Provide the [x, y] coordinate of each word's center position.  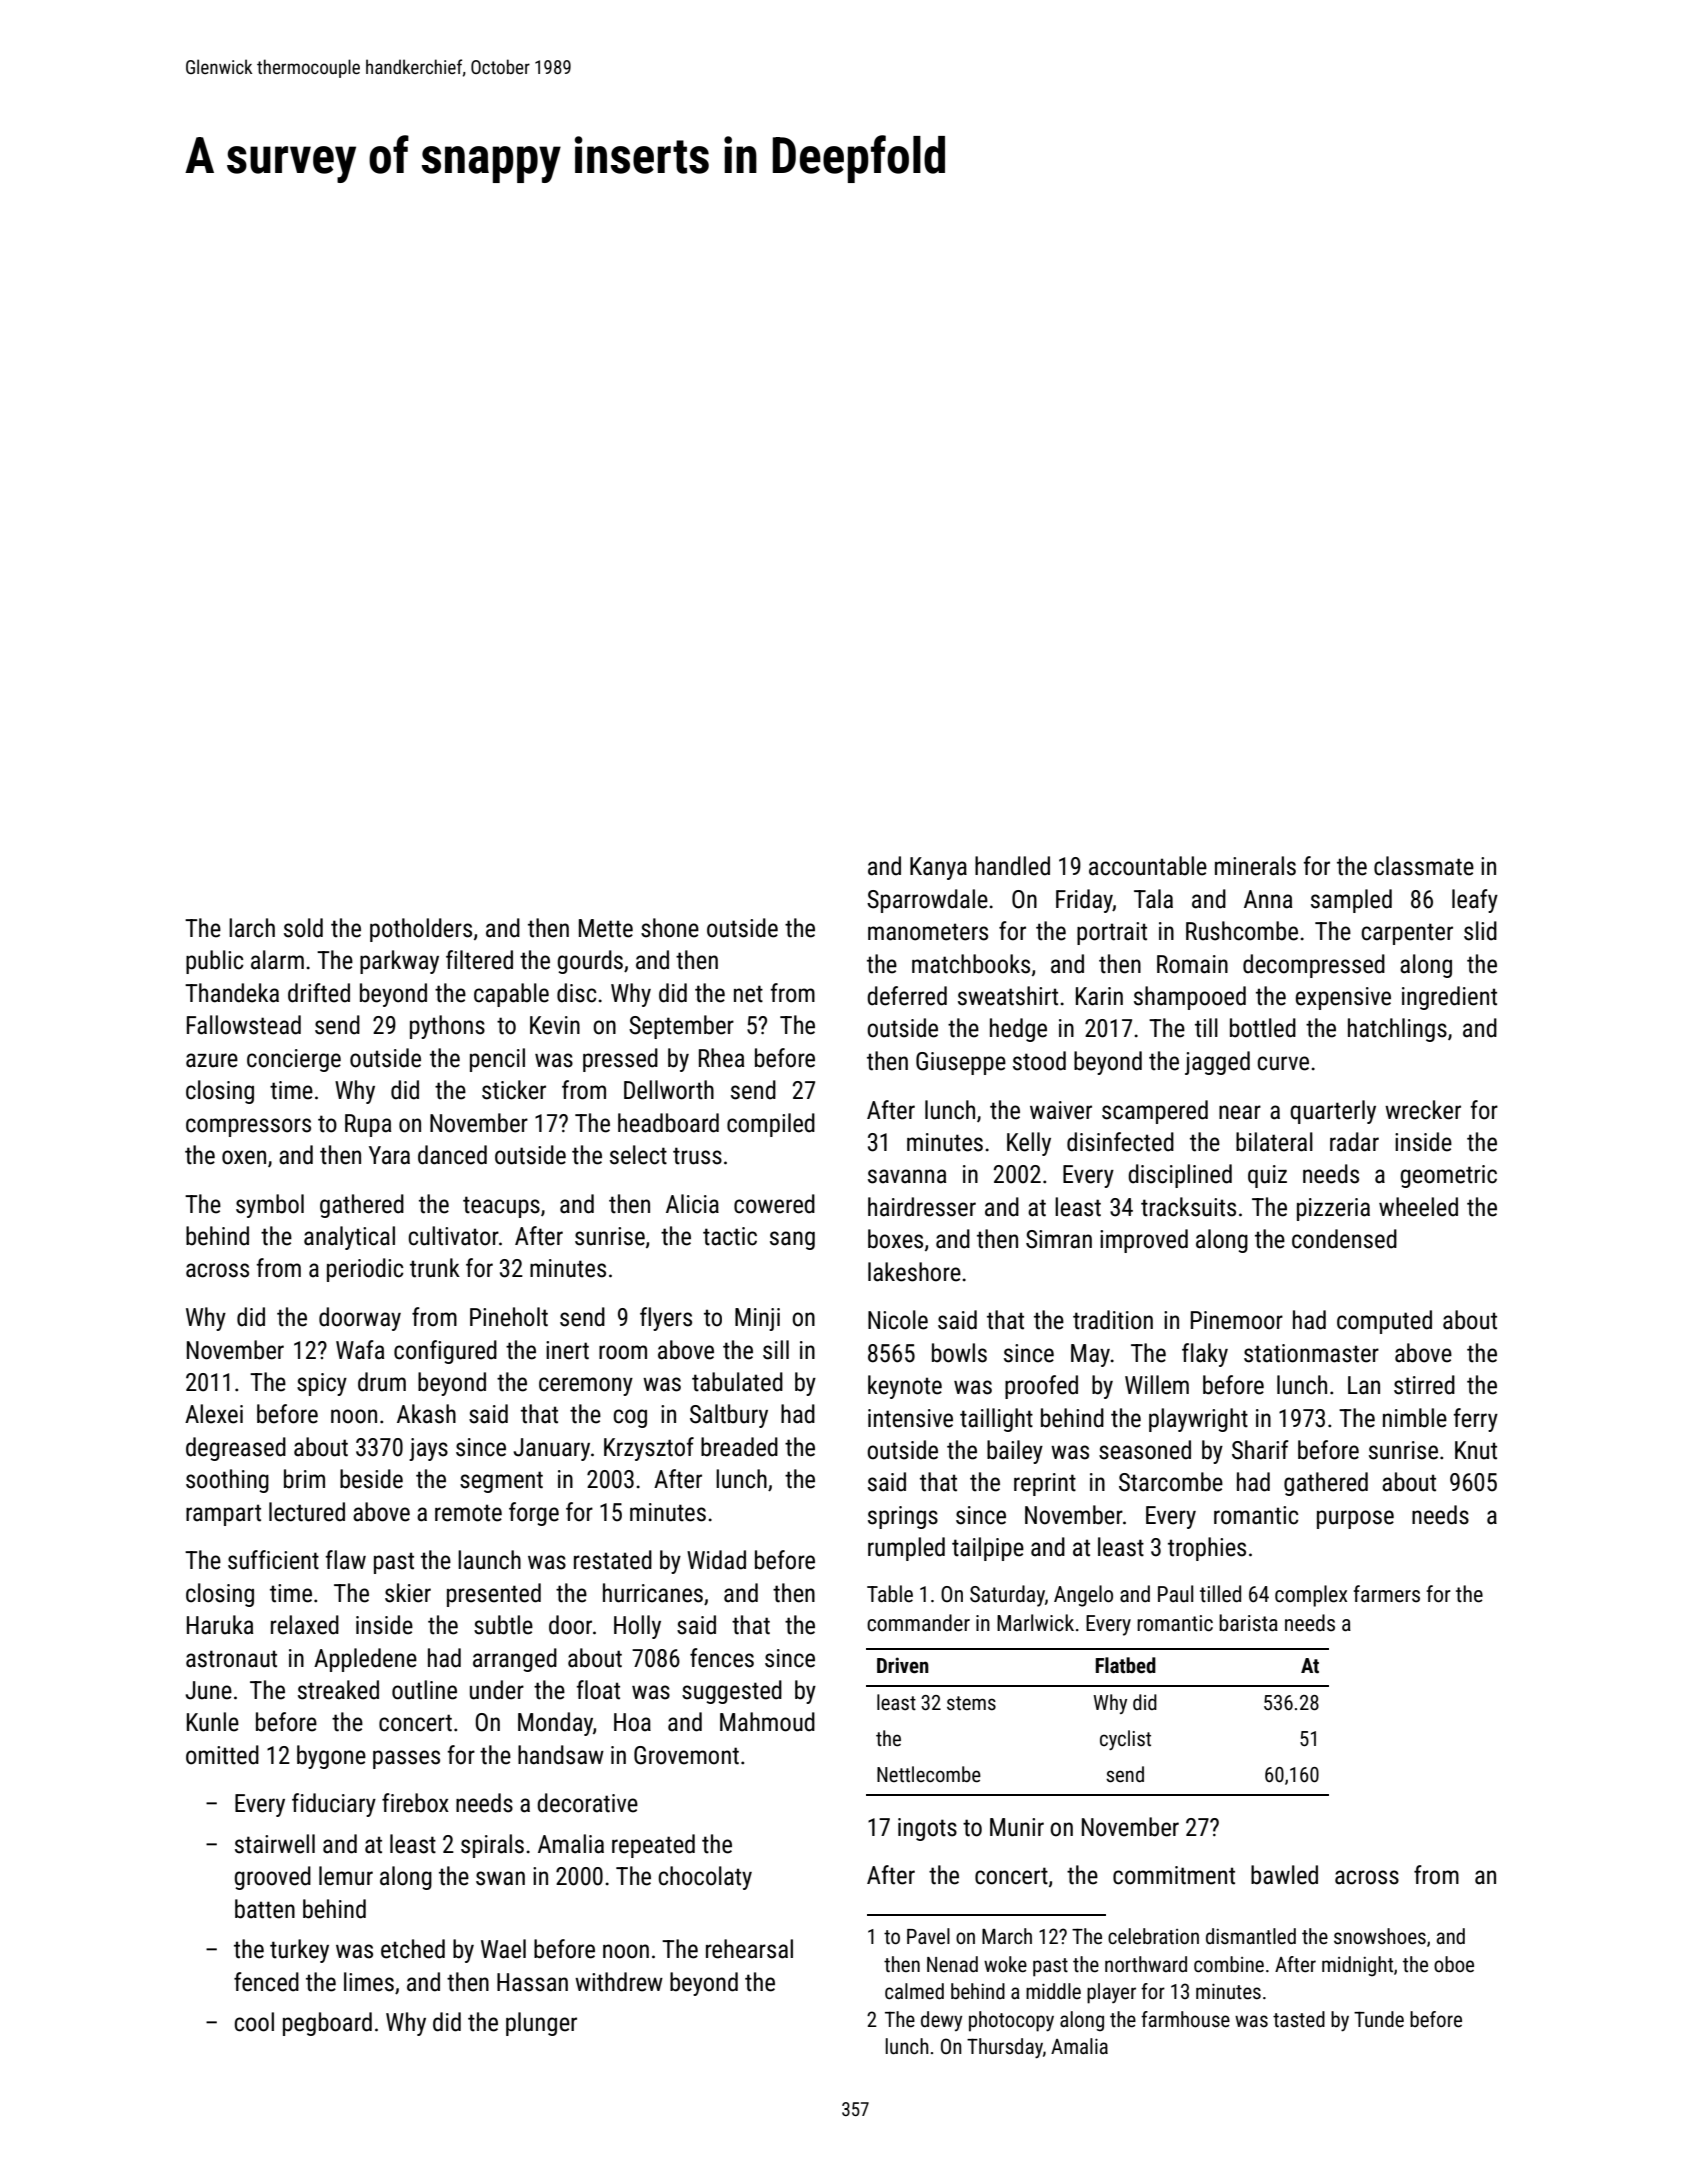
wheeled [1418, 1207]
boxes [895, 1239]
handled [1012, 866]
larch [252, 928]
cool [254, 2022]
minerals [1255, 866]
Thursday [1005, 2048]
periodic [365, 1270]
